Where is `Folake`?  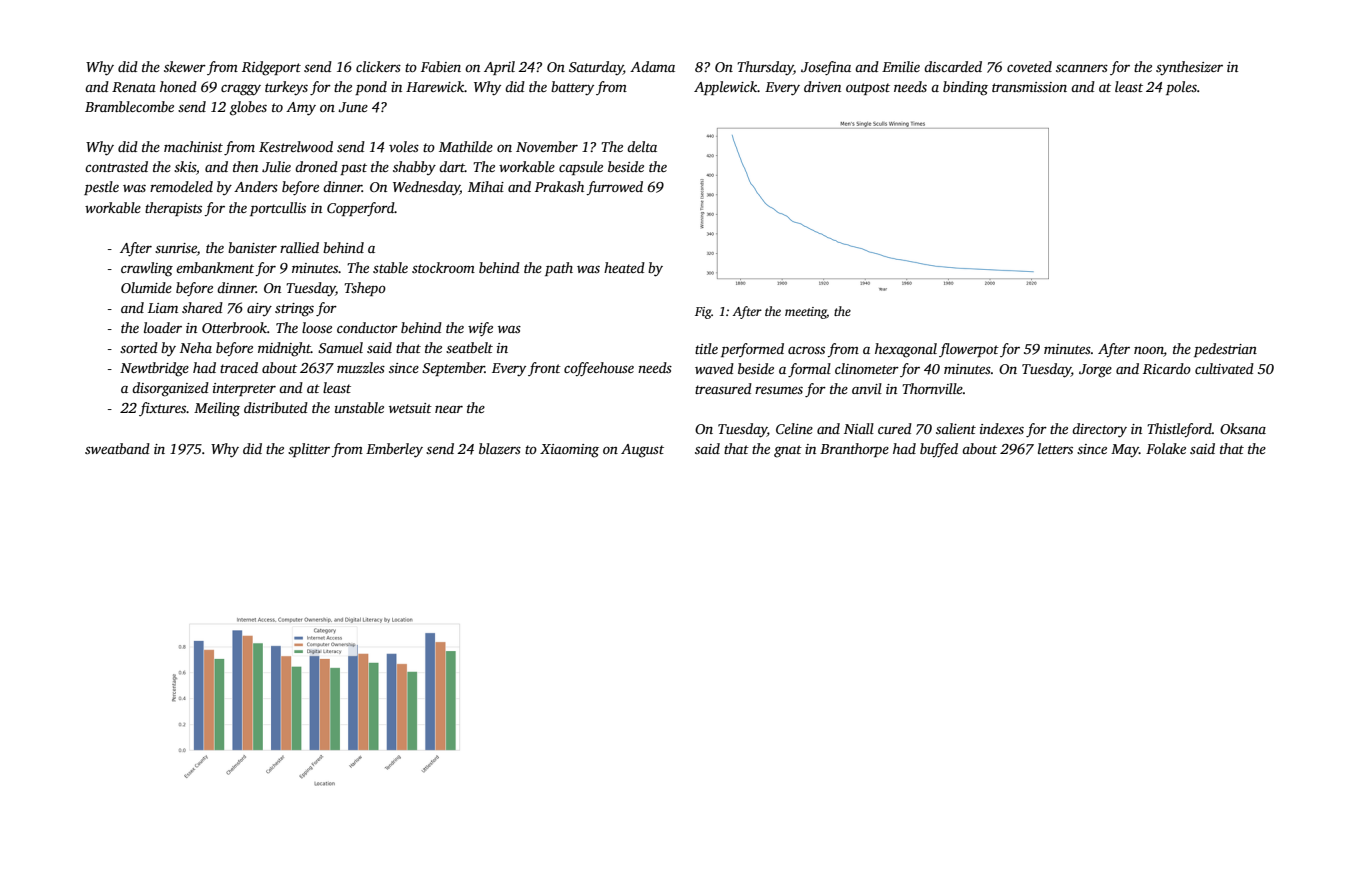
Folake is located at coordinates (1166, 448).
